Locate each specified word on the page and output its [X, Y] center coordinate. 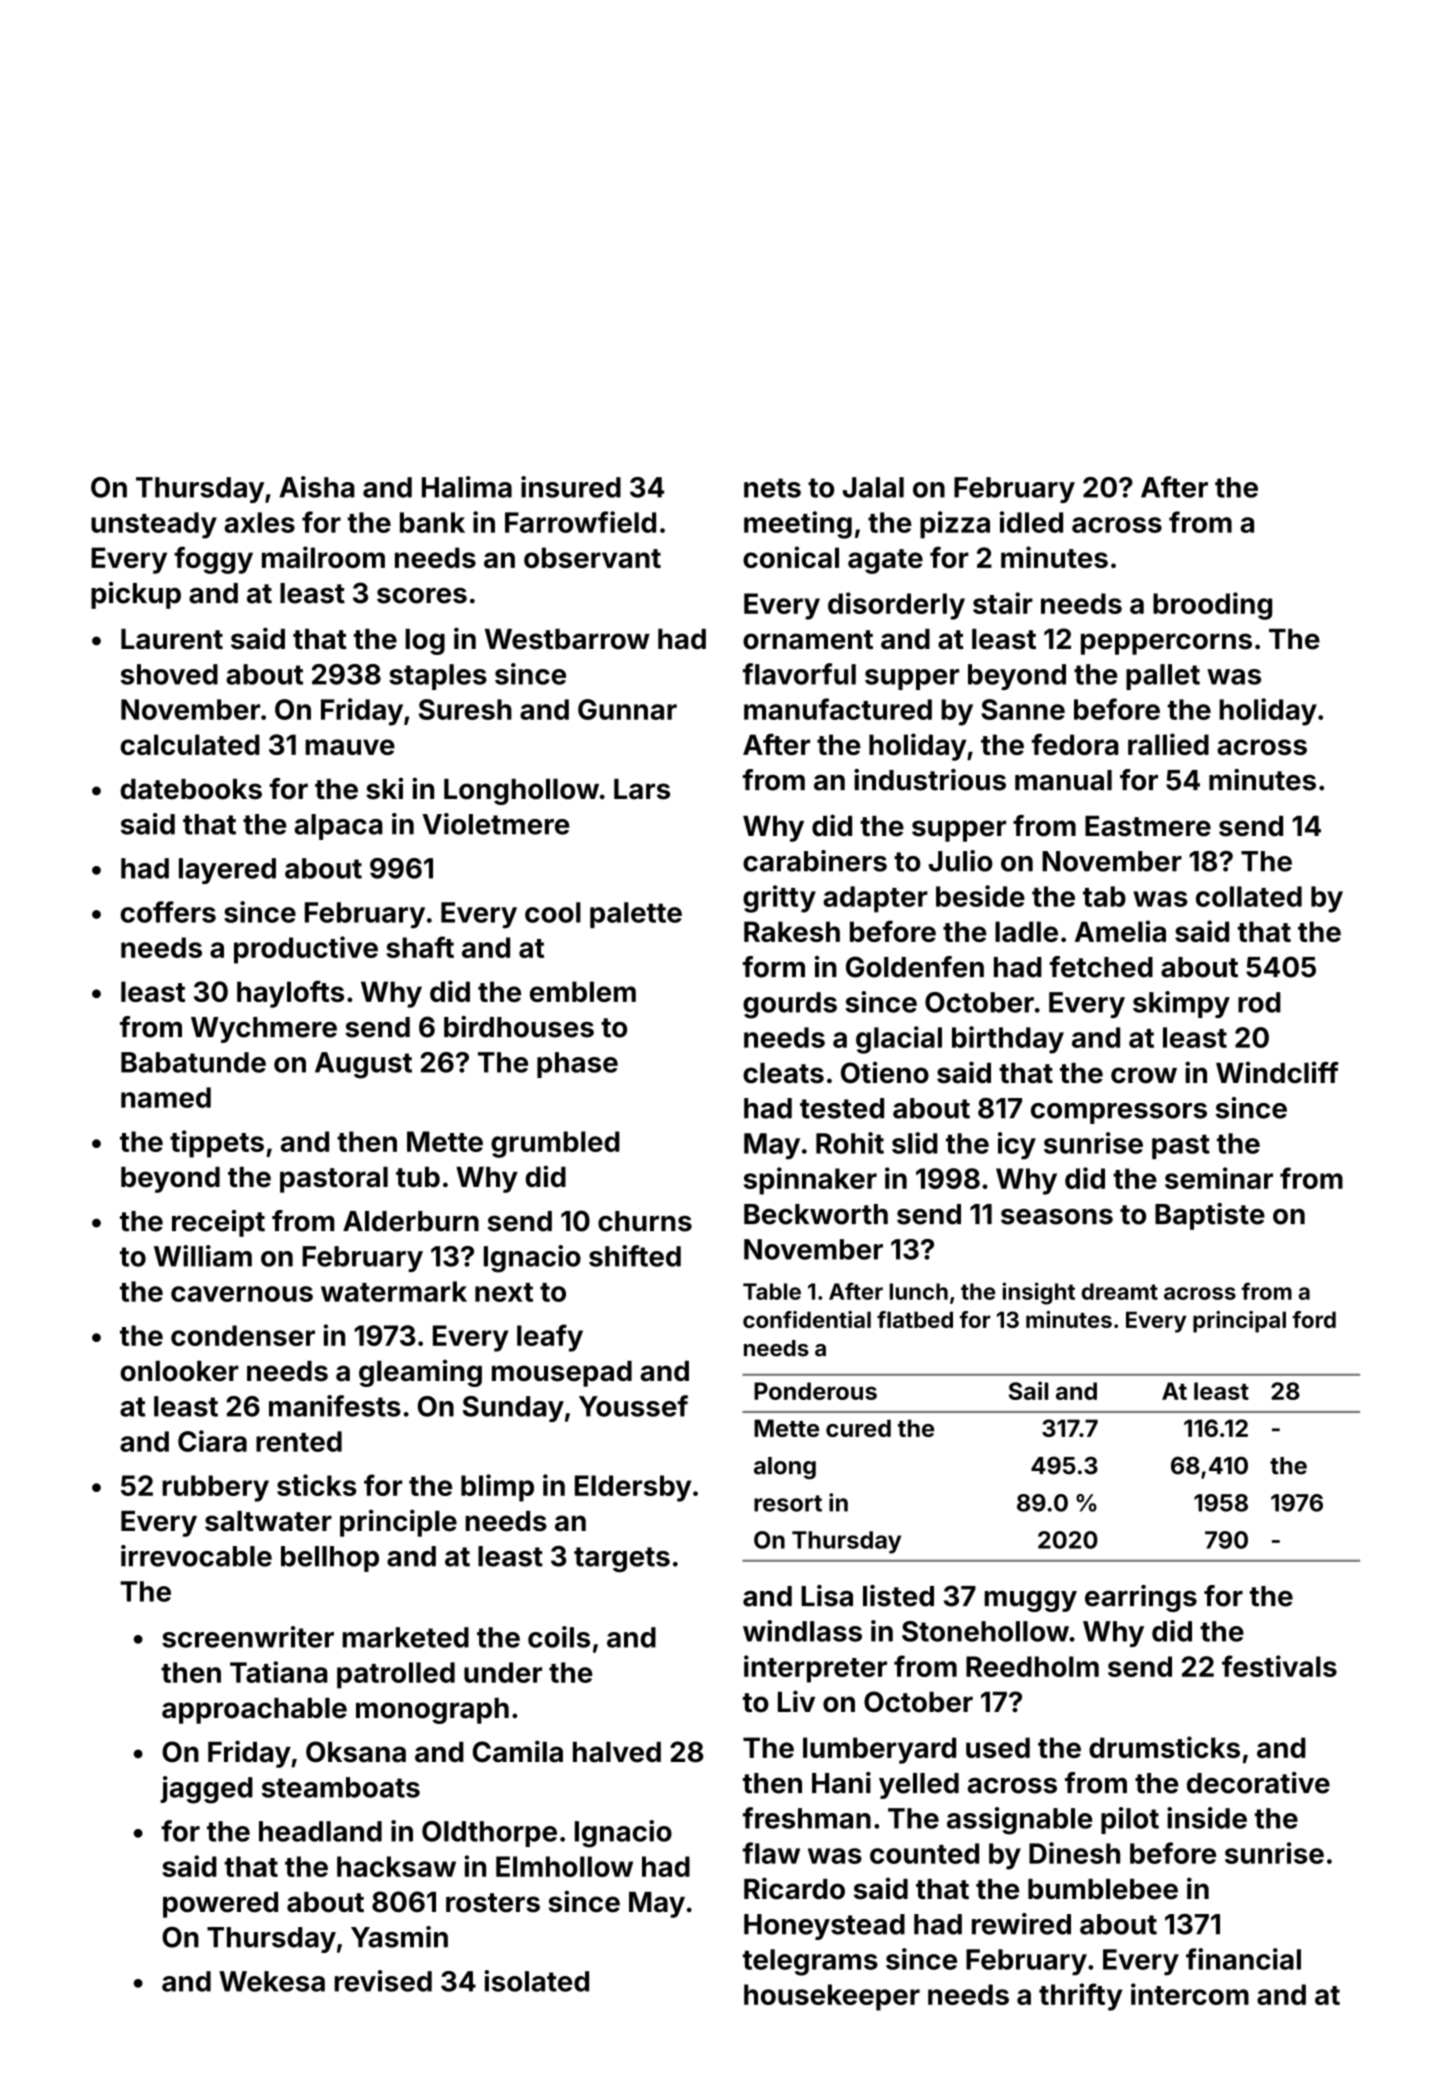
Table [772, 1291]
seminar [1219, 1178]
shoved [169, 674]
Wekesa [272, 1981]
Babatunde [193, 1062]
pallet [1163, 677]
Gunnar [627, 709]
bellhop [330, 1559]
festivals [1279, 1666]
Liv [796, 1701]
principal [1239, 1322]
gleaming [420, 1373]
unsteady [154, 525]
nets [772, 488]
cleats [783, 1073]
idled [1031, 522]
